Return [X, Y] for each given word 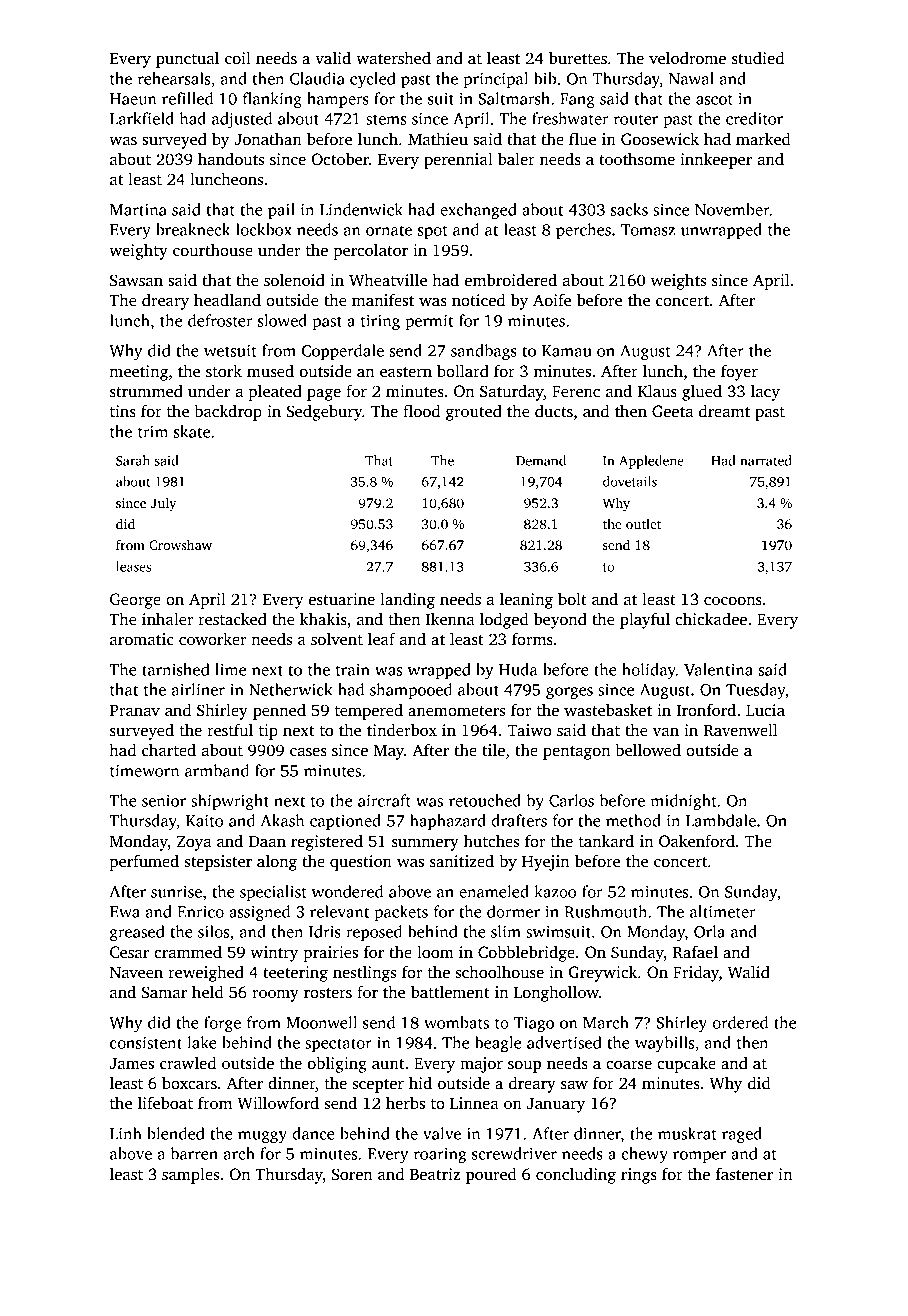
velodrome [687, 58]
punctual [187, 60]
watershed [393, 58]
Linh [126, 1133]
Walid [749, 972]
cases [308, 752]
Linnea [474, 1103]
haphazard [448, 822]
